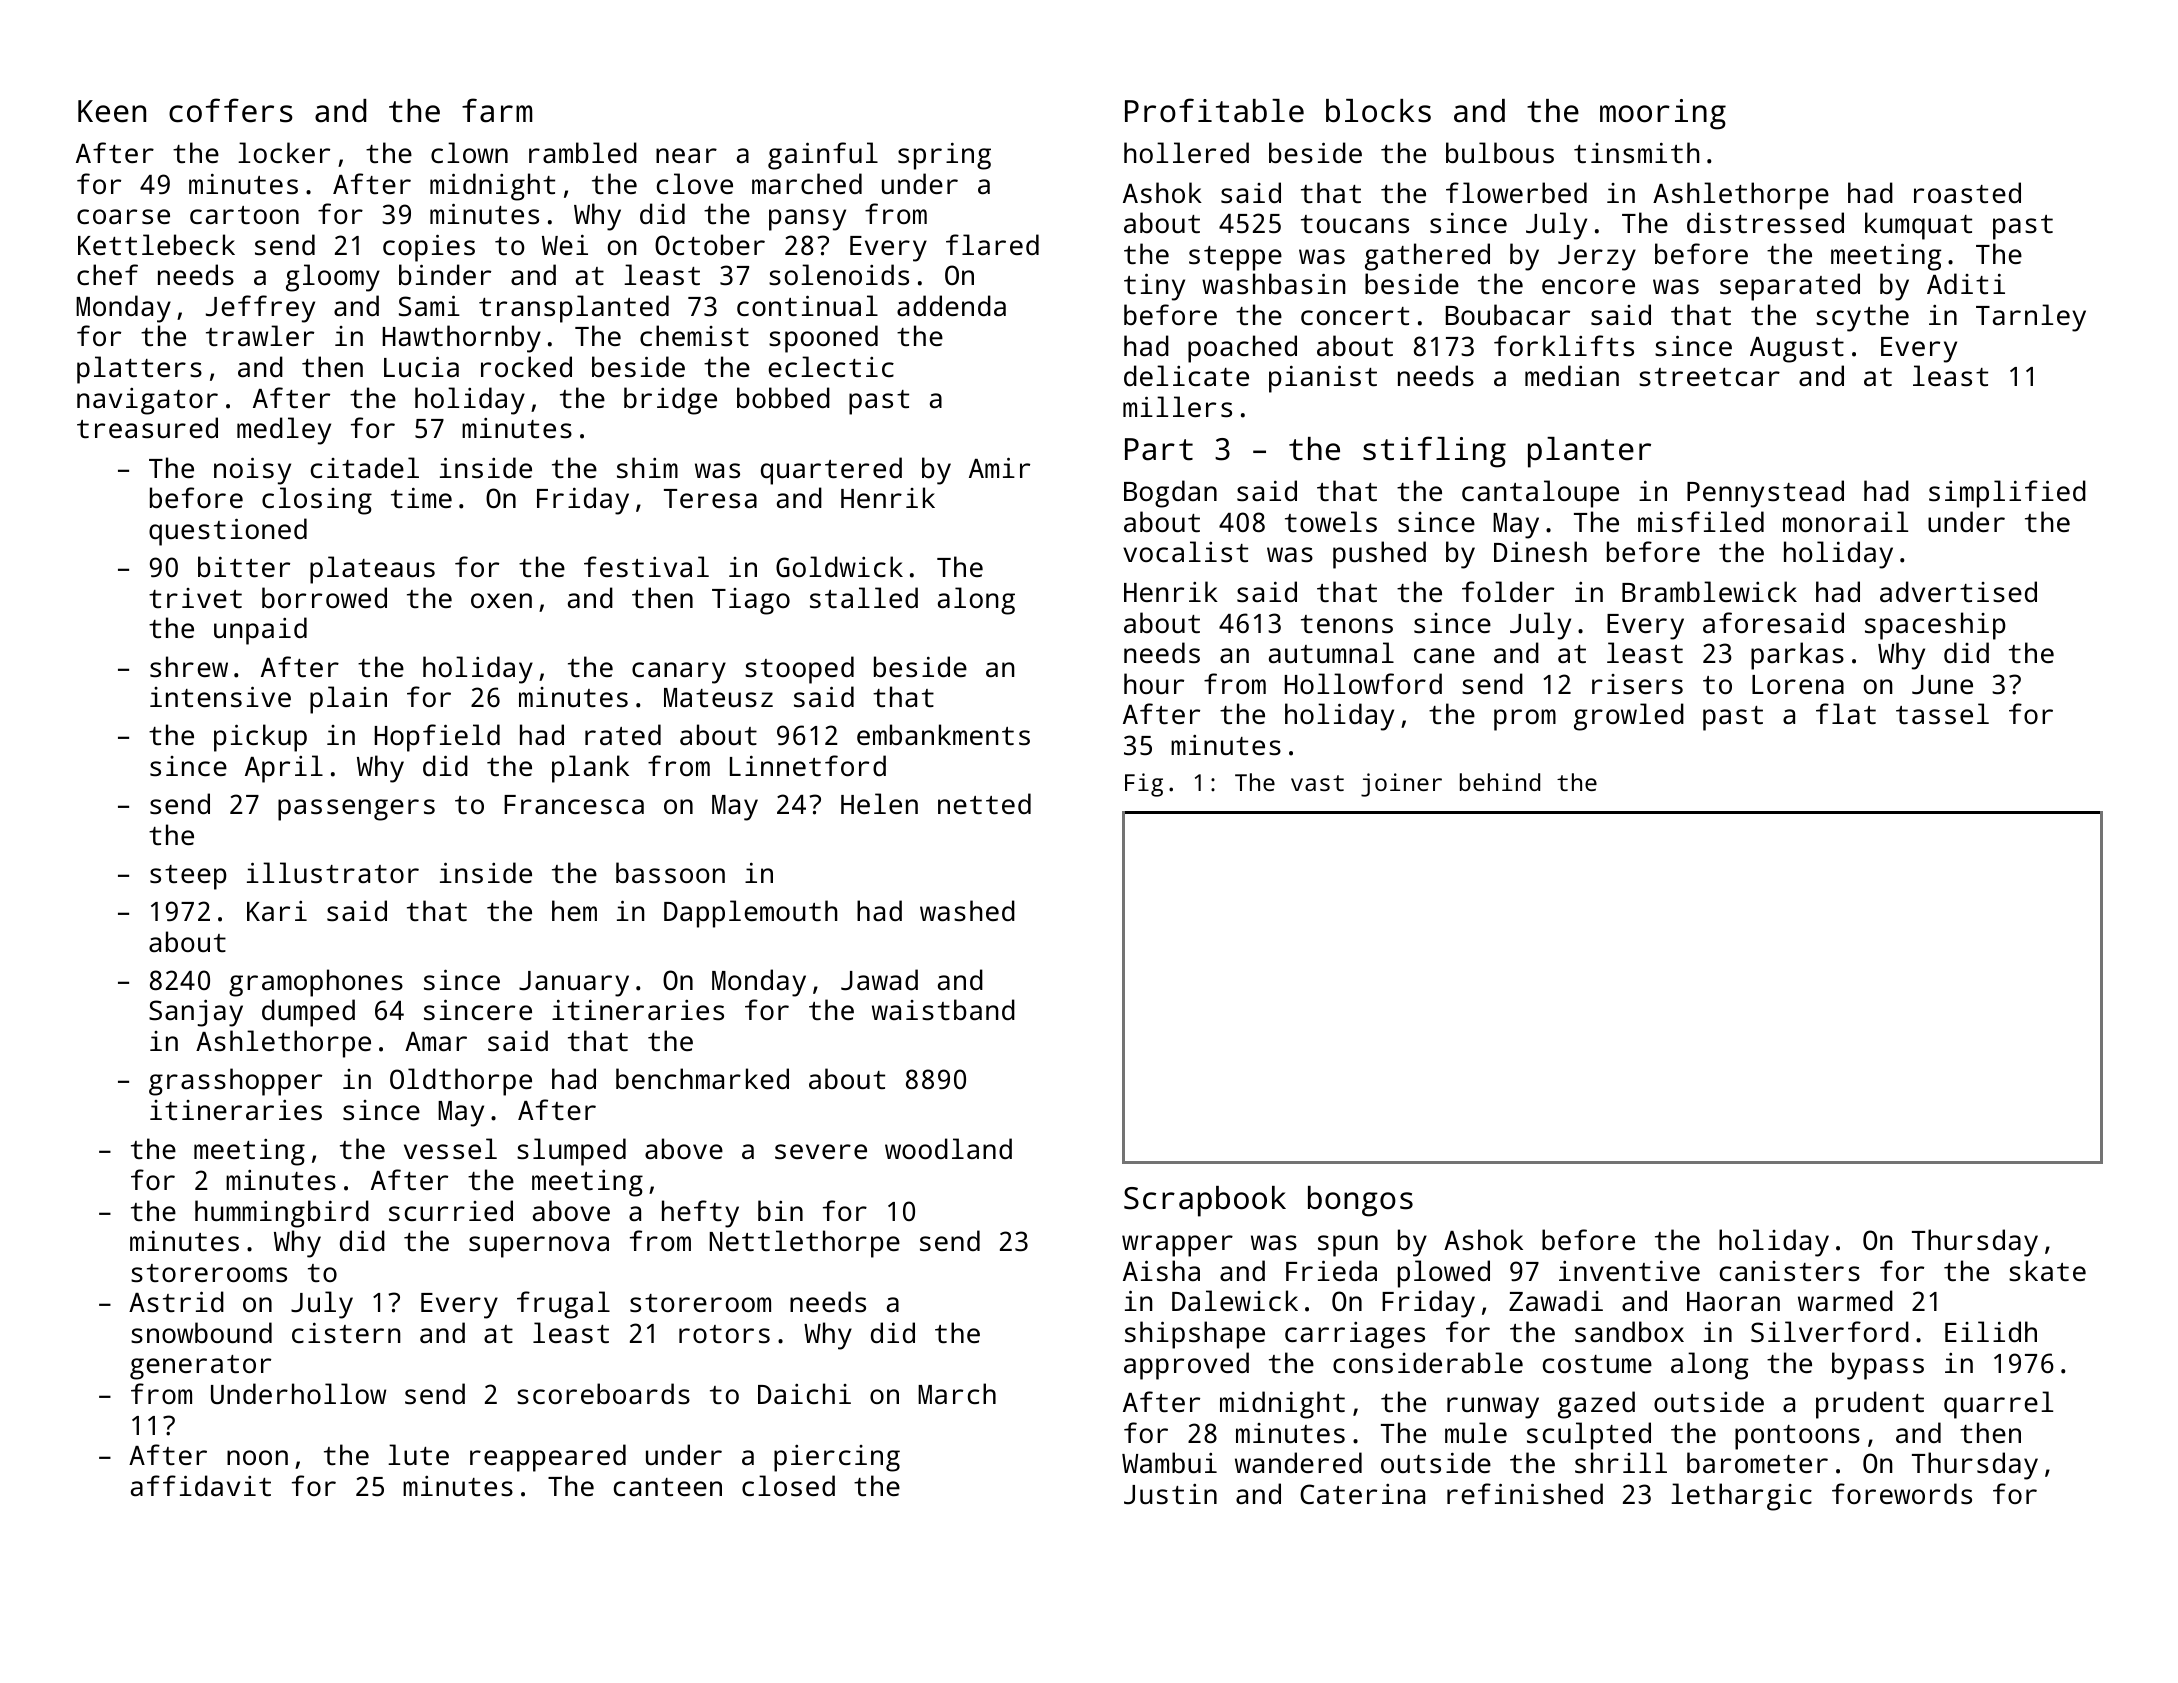  I want to click on hummingbird, so click(282, 1214).
